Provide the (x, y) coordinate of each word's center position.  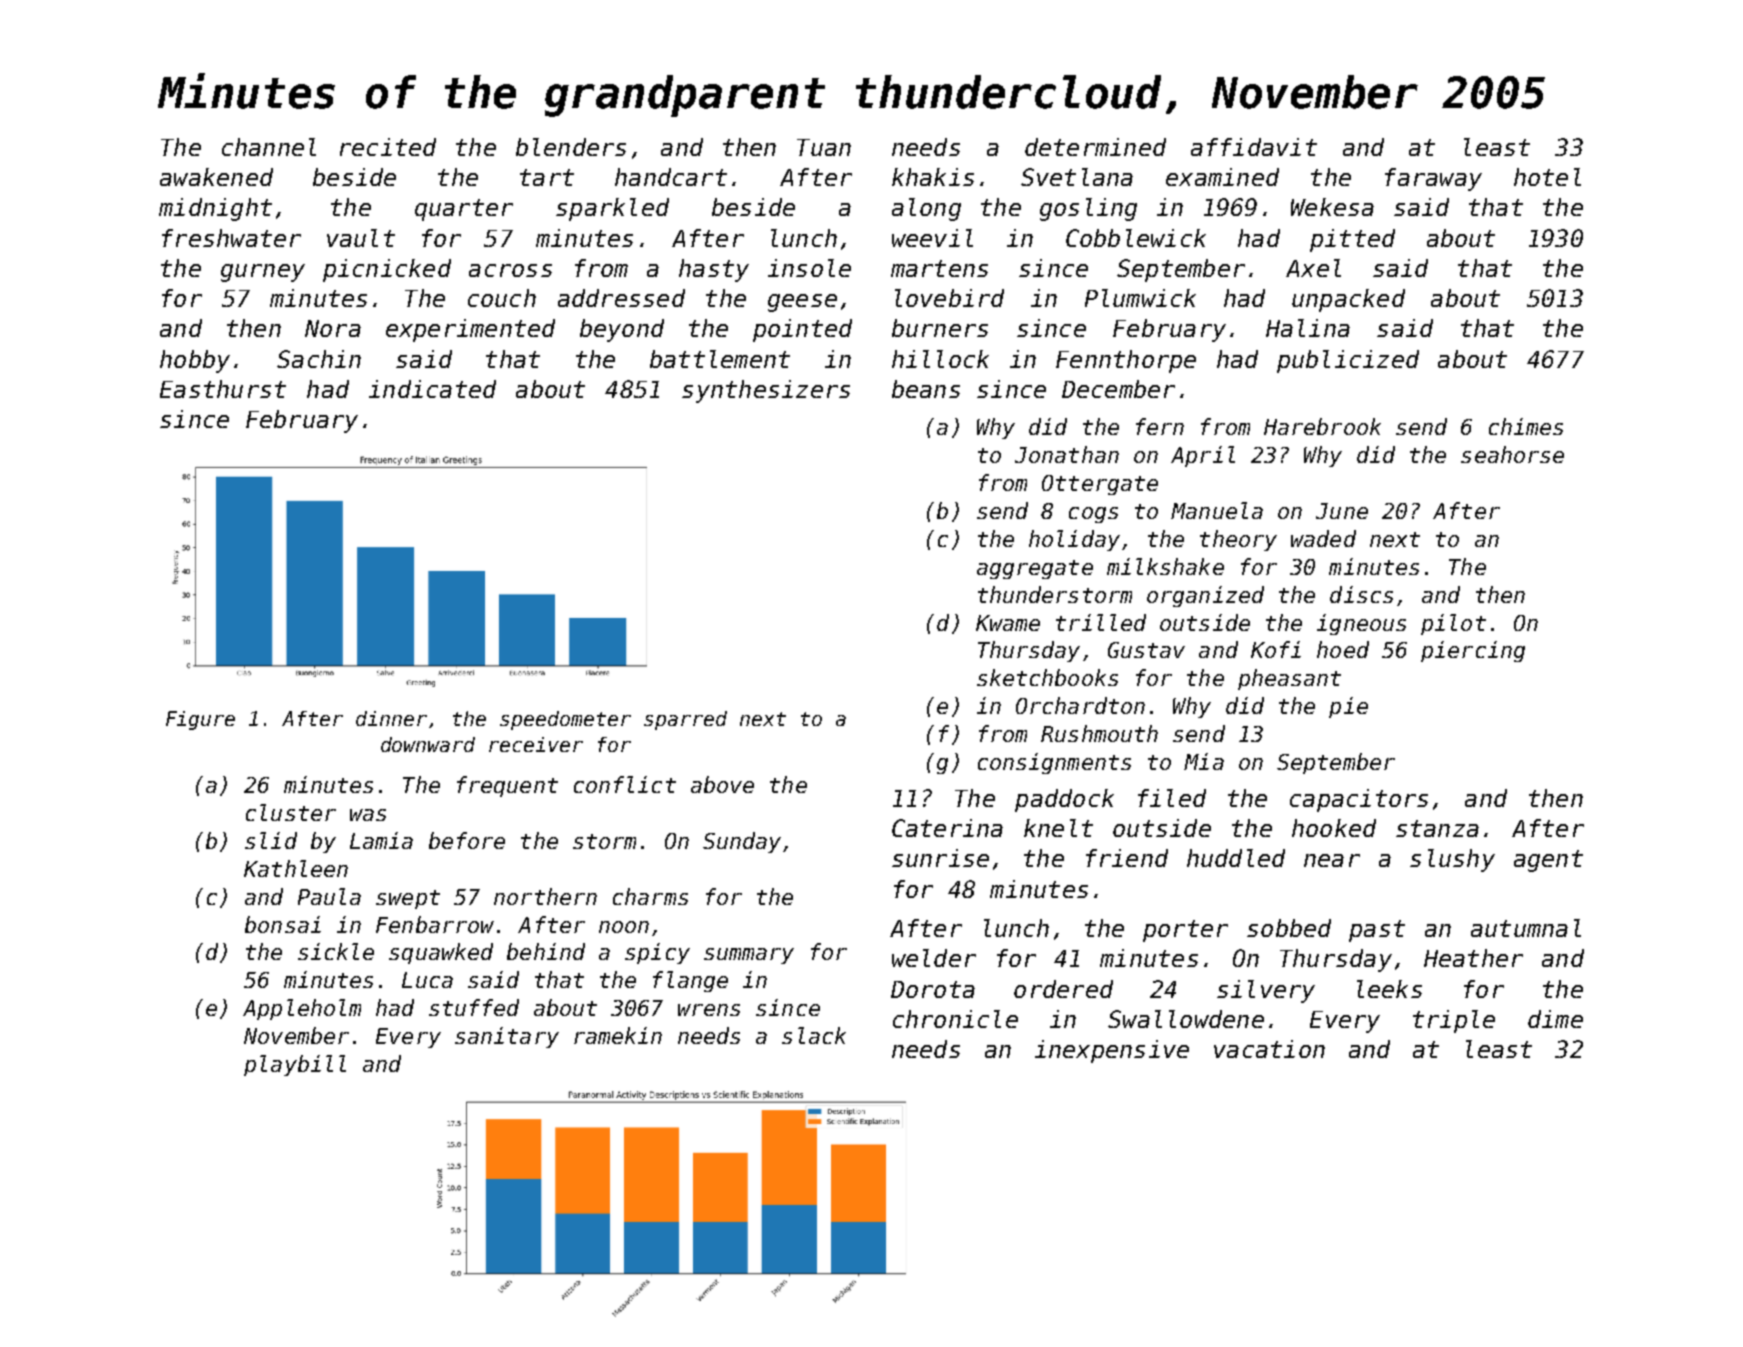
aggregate (1035, 569)
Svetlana (1077, 177)
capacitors (1359, 800)
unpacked (1348, 300)
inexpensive (1112, 1051)
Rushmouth (1099, 733)
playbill (295, 1065)
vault (361, 238)
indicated (432, 389)
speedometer (565, 720)
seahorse (1512, 454)
